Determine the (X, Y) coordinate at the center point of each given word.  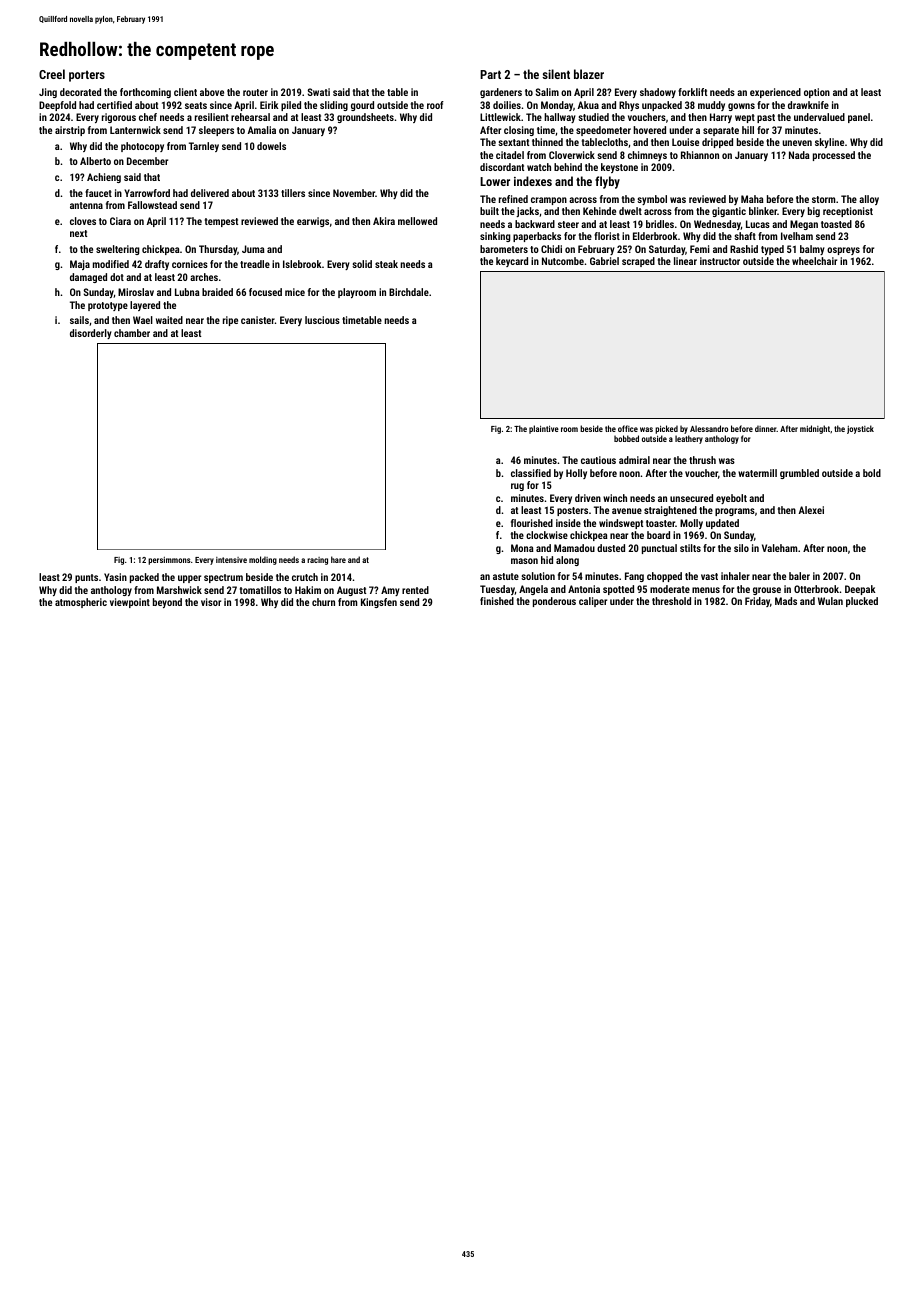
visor (211, 602)
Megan (804, 225)
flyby (607, 182)
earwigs (313, 222)
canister (258, 320)
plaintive (544, 429)
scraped (638, 262)
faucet (98, 193)
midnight (815, 429)
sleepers (216, 131)
